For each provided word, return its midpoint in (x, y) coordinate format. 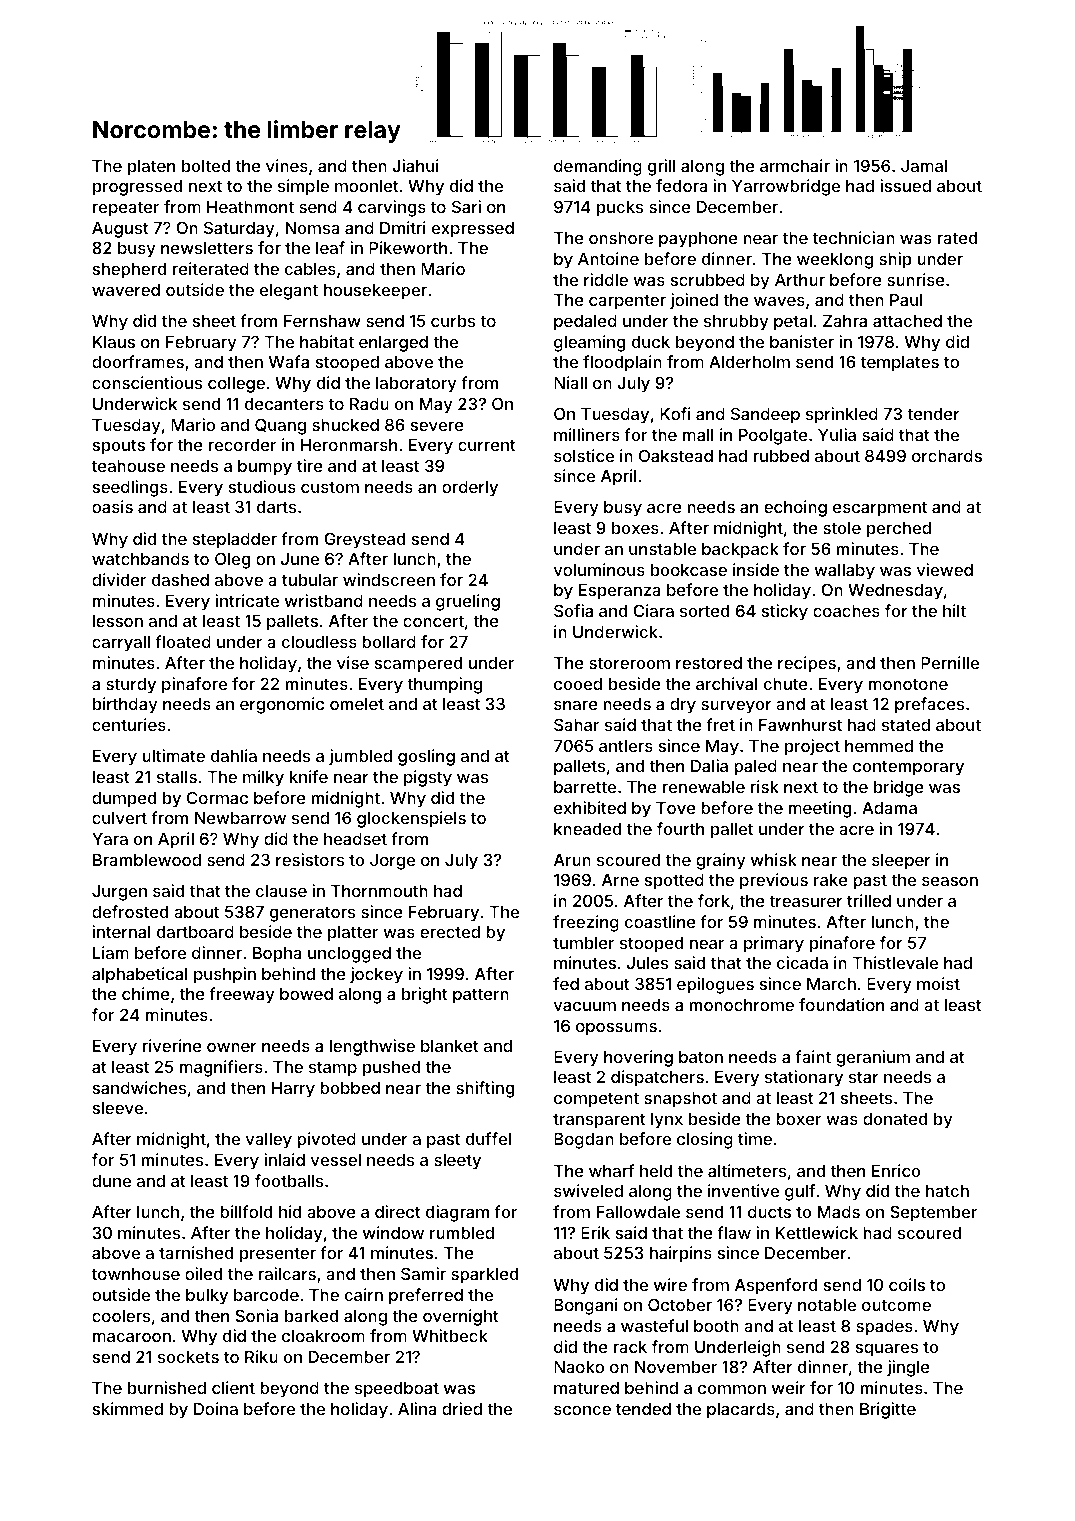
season (950, 881)
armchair (795, 165)
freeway (242, 995)
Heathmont (250, 207)
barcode (266, 1295)
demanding (598, 167)
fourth (680, 828)
